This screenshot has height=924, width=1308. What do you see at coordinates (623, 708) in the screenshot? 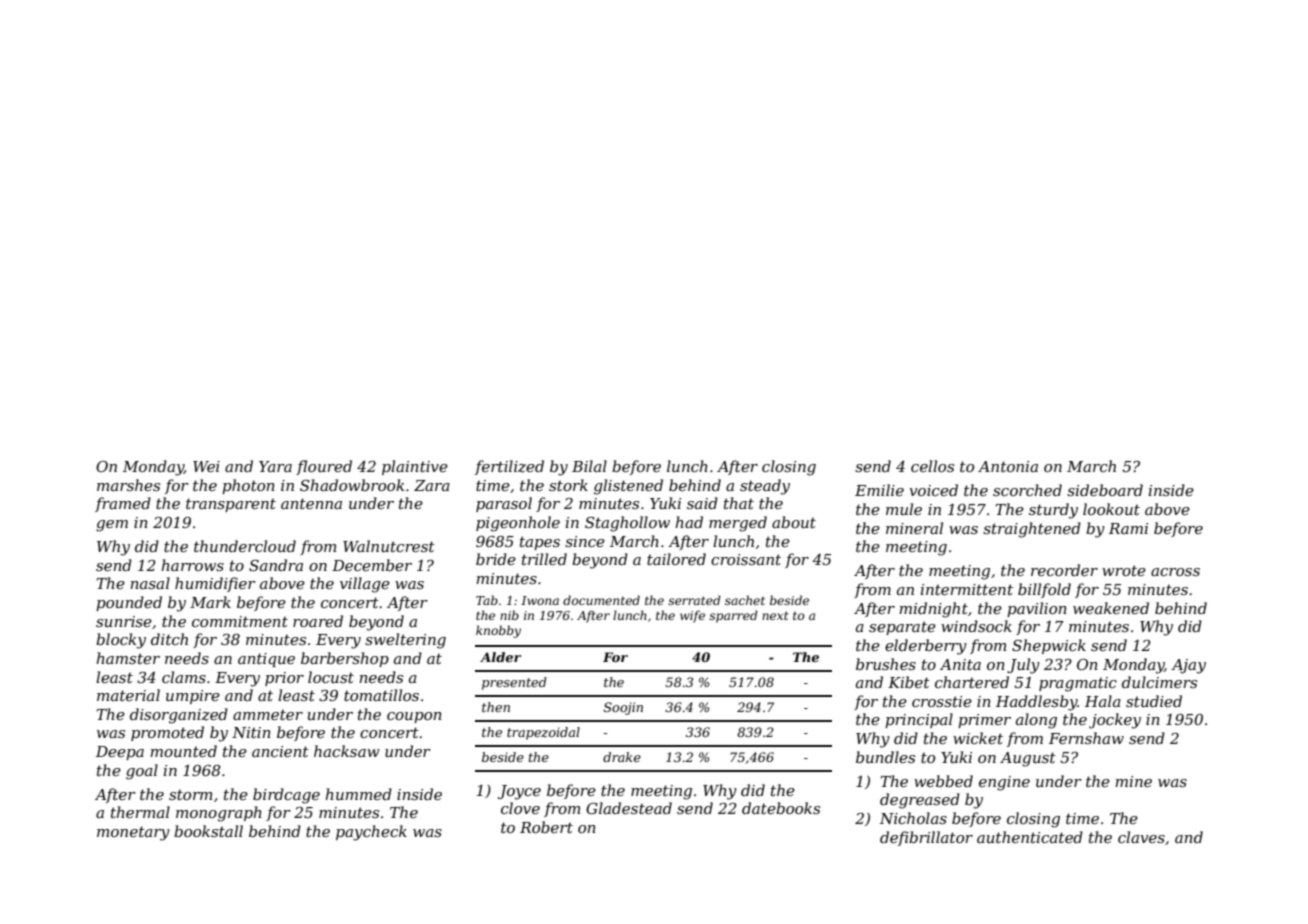
I see `Soojin` at bounding box center [623, 708].
